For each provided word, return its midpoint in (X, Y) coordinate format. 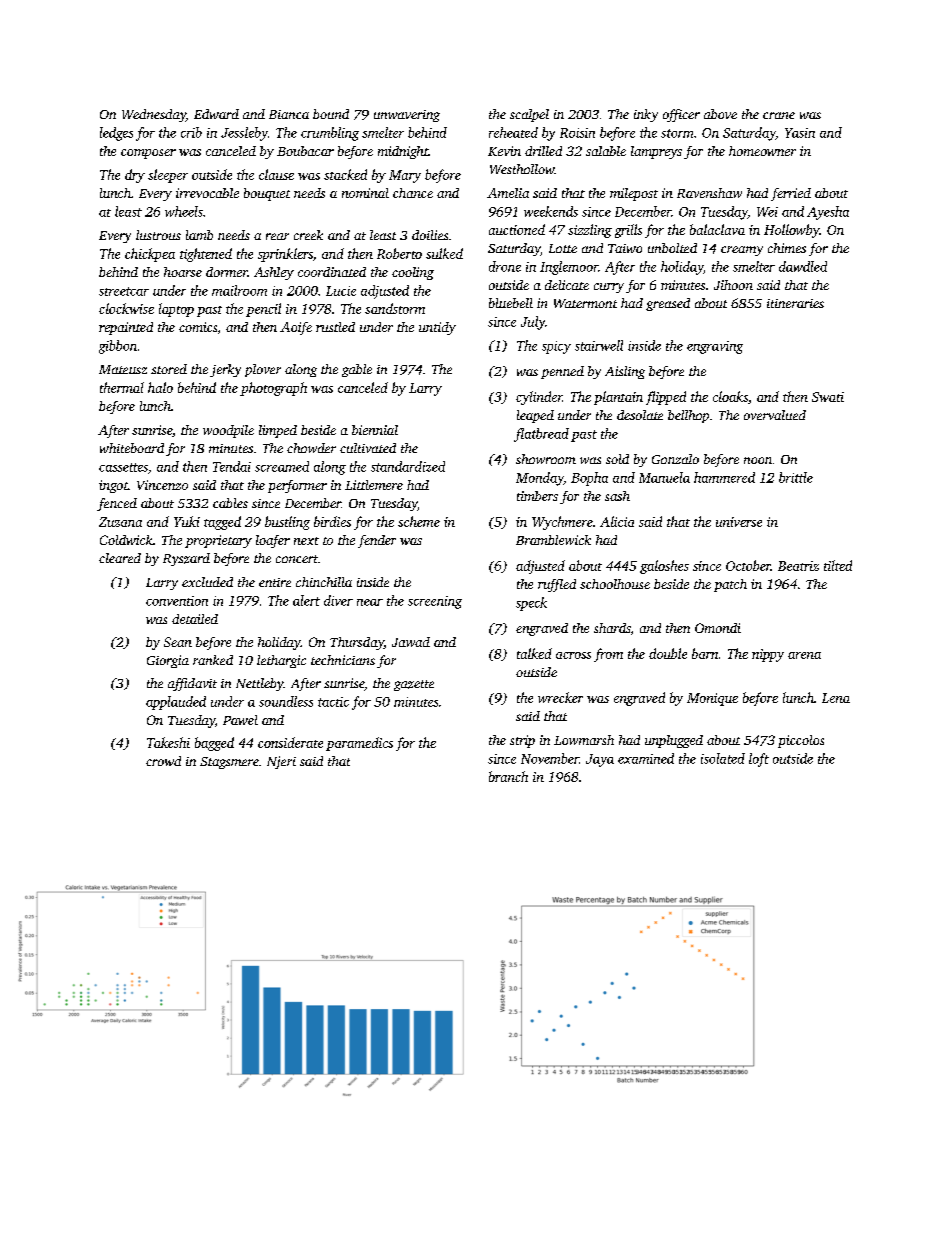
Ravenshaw (709, 193)
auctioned (517, 229)
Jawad (411, 642)
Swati (828, 397)
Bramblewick (553, 540)
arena (804, 655)
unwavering (407, 116)
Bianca (289, 114)
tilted (838, 565)
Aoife (296, 328)
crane (779, 115)
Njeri (281, 762)
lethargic (281, 661)
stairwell (599, 345)
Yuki (187, 521)
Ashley (274, 273)
